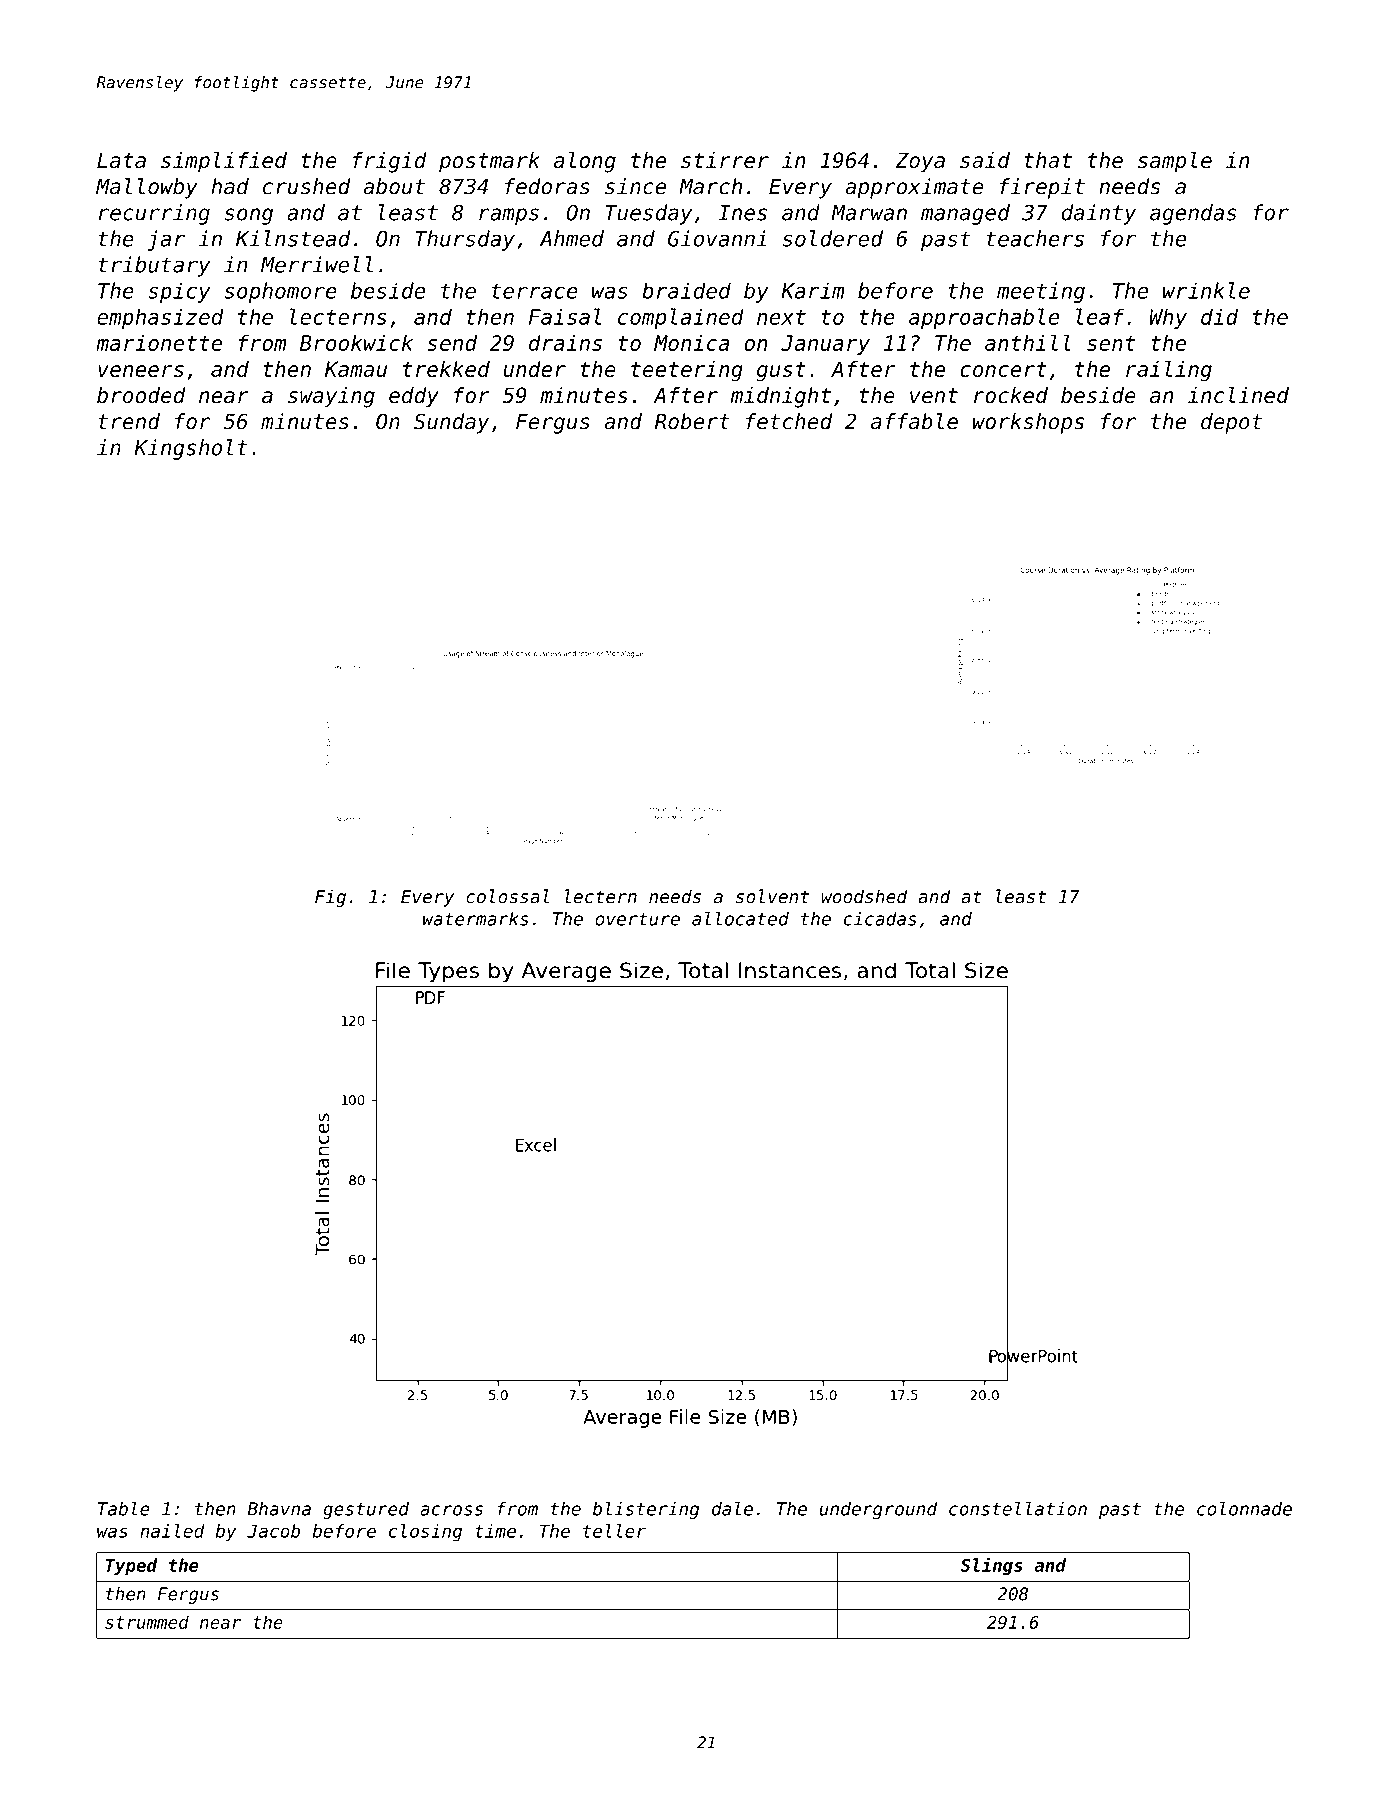 The image size is (1394, 1803). I want to click on blistering, so click(646, 1510).
